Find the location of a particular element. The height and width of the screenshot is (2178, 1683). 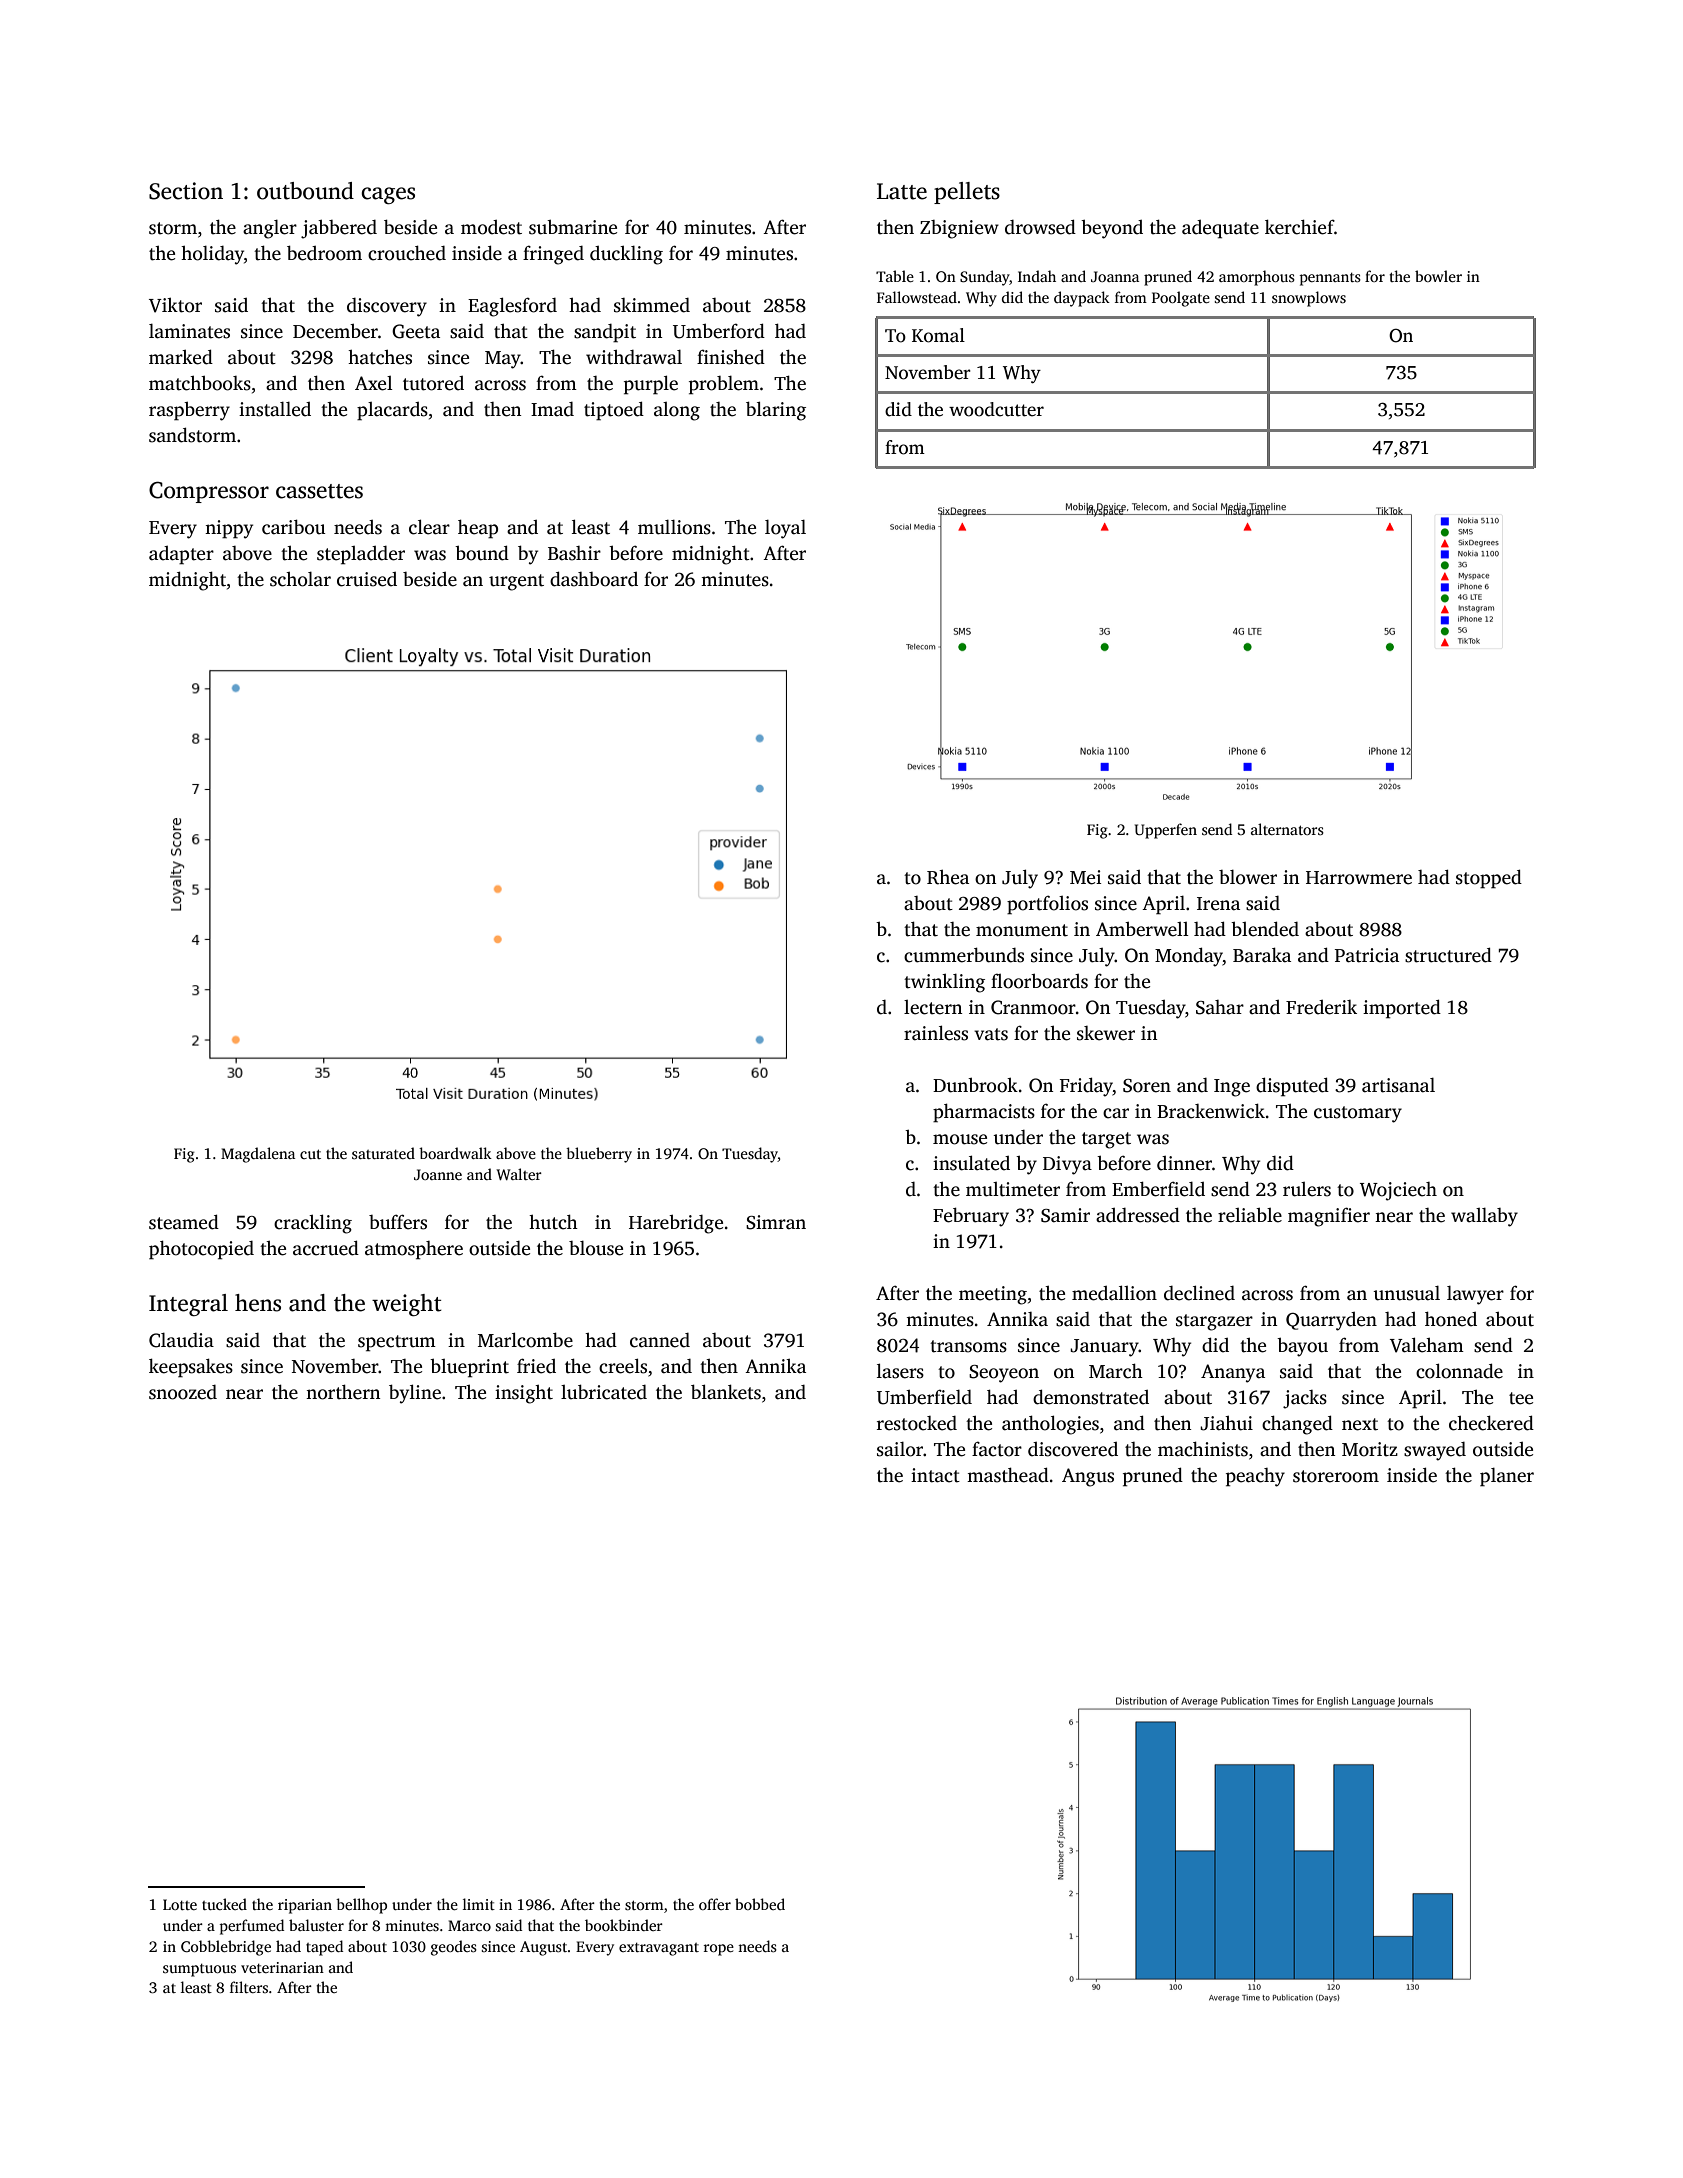

stepladder is located at coordinates (361, 555).
